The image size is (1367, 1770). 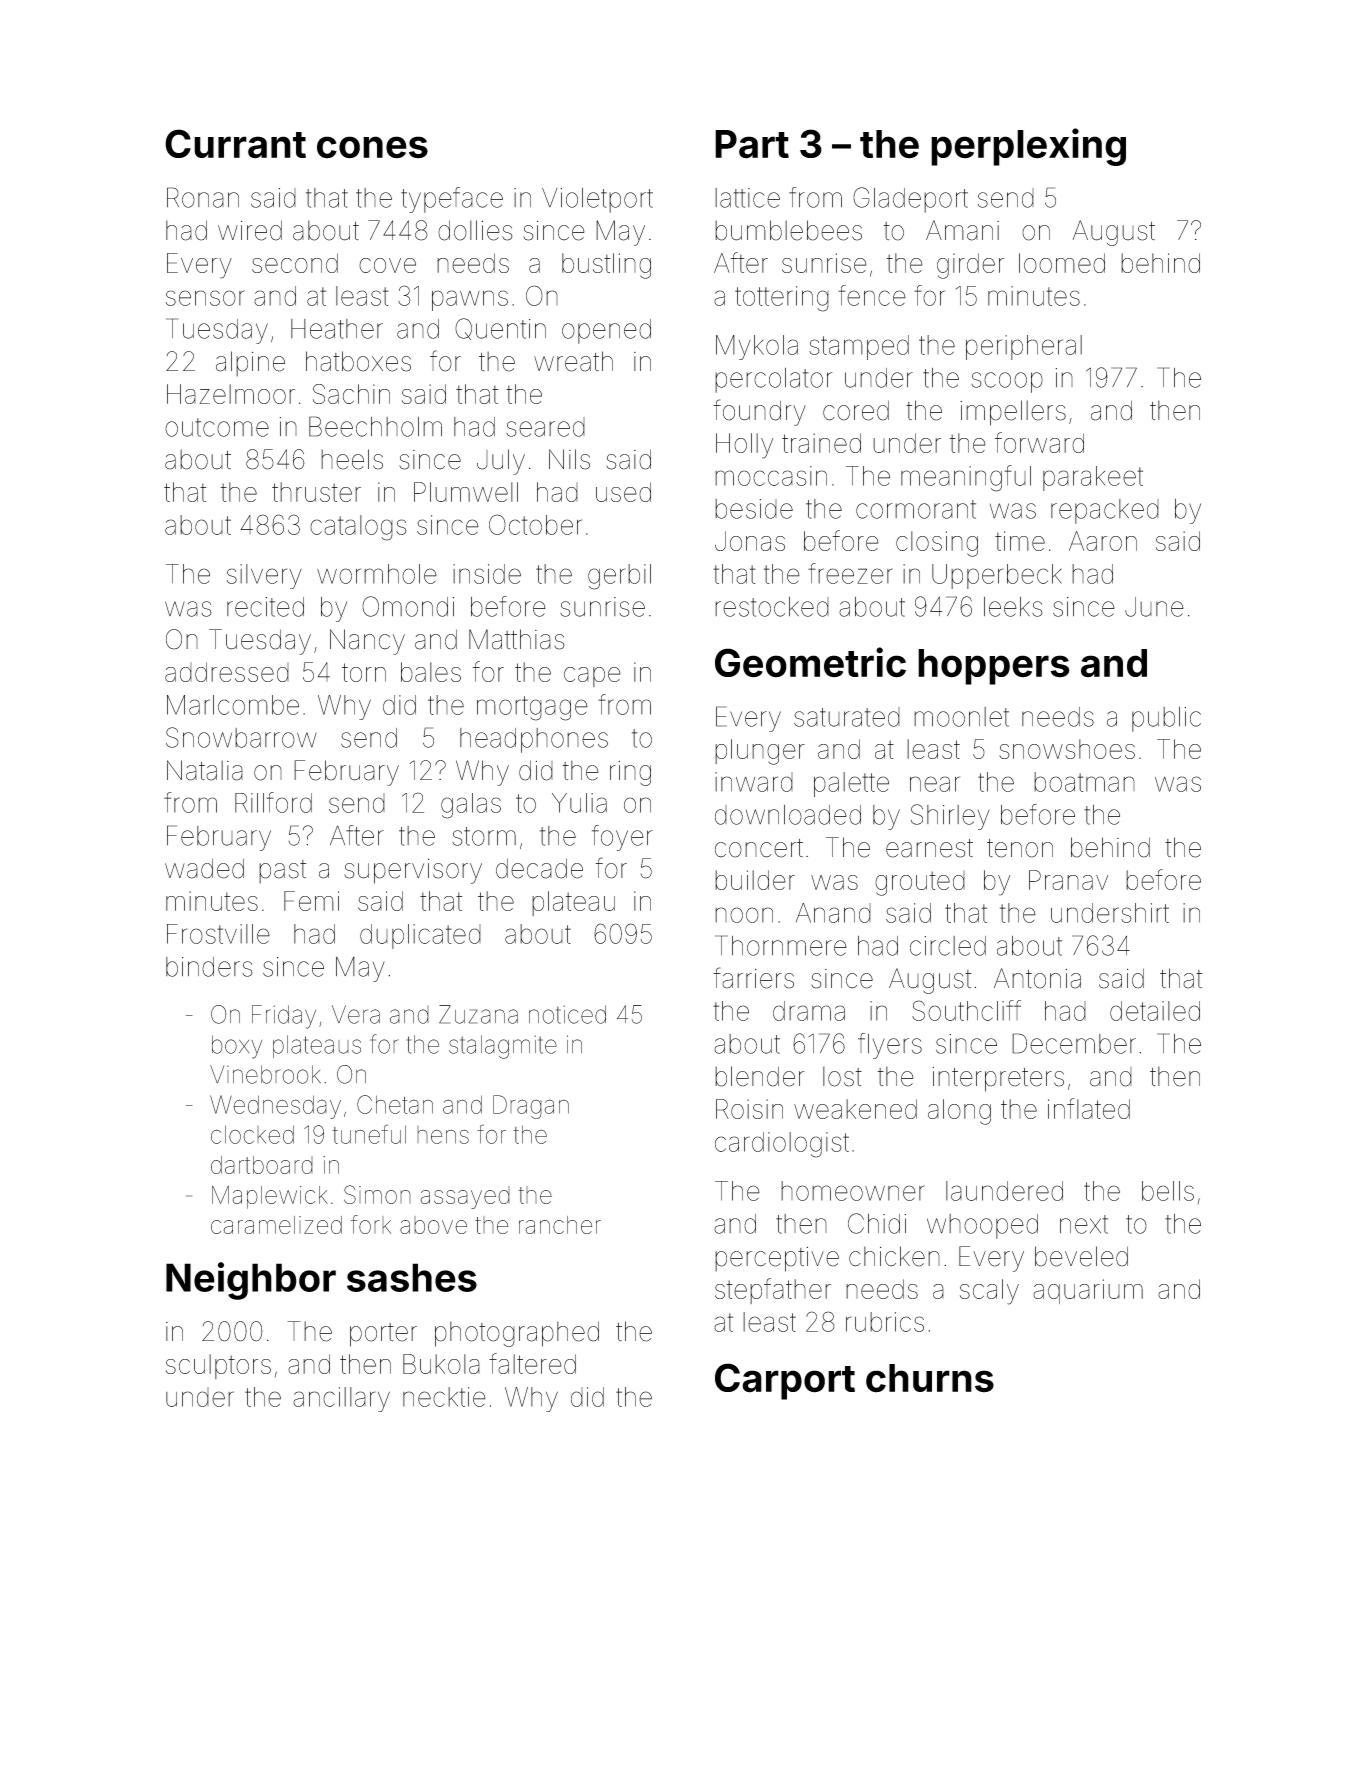 What do you see at coordinates (772, 607) in the screenshot?
I see `restocked` at bounding box center [772, 607].
